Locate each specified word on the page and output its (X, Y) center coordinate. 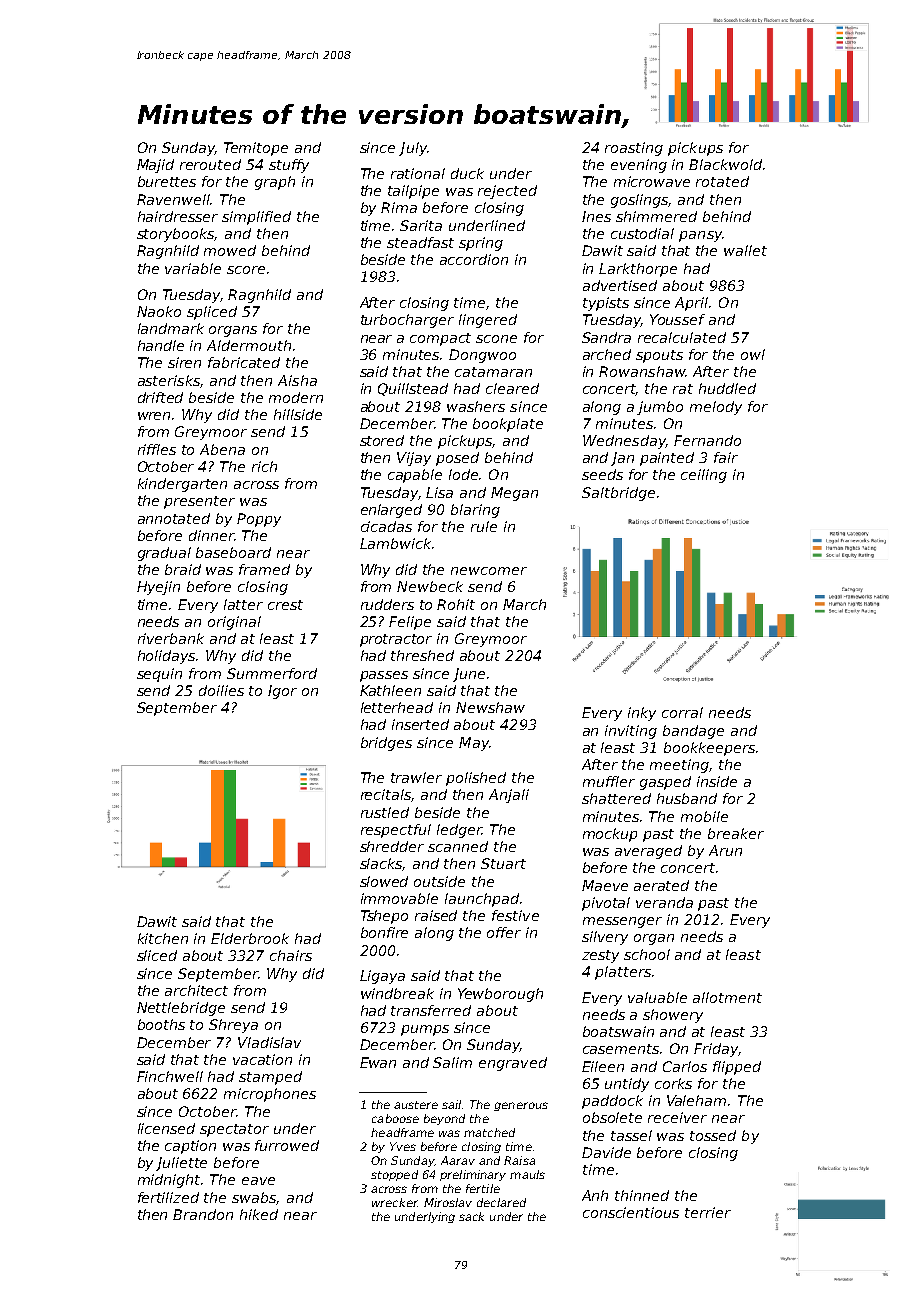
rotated (722, 181)
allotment (727, 997)
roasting (634, 149)
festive (515, 915)
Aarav (458, 1160)
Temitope (256, 149)
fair (726, 457)
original (234, 623)
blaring (475, 511)
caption (190, 1147)
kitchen (163, 938)
